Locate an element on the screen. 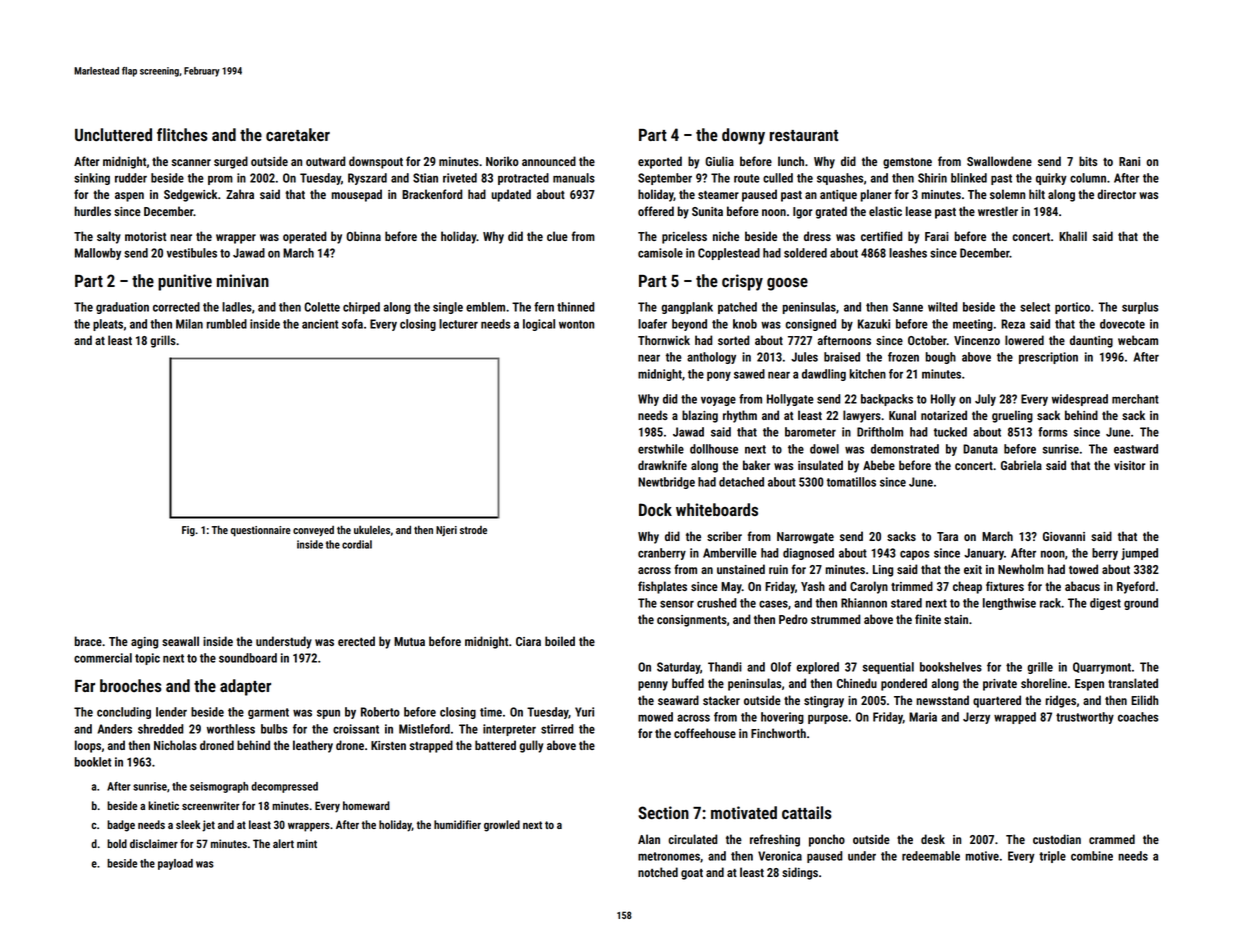  Fig is located at coordinates (188, 531).
